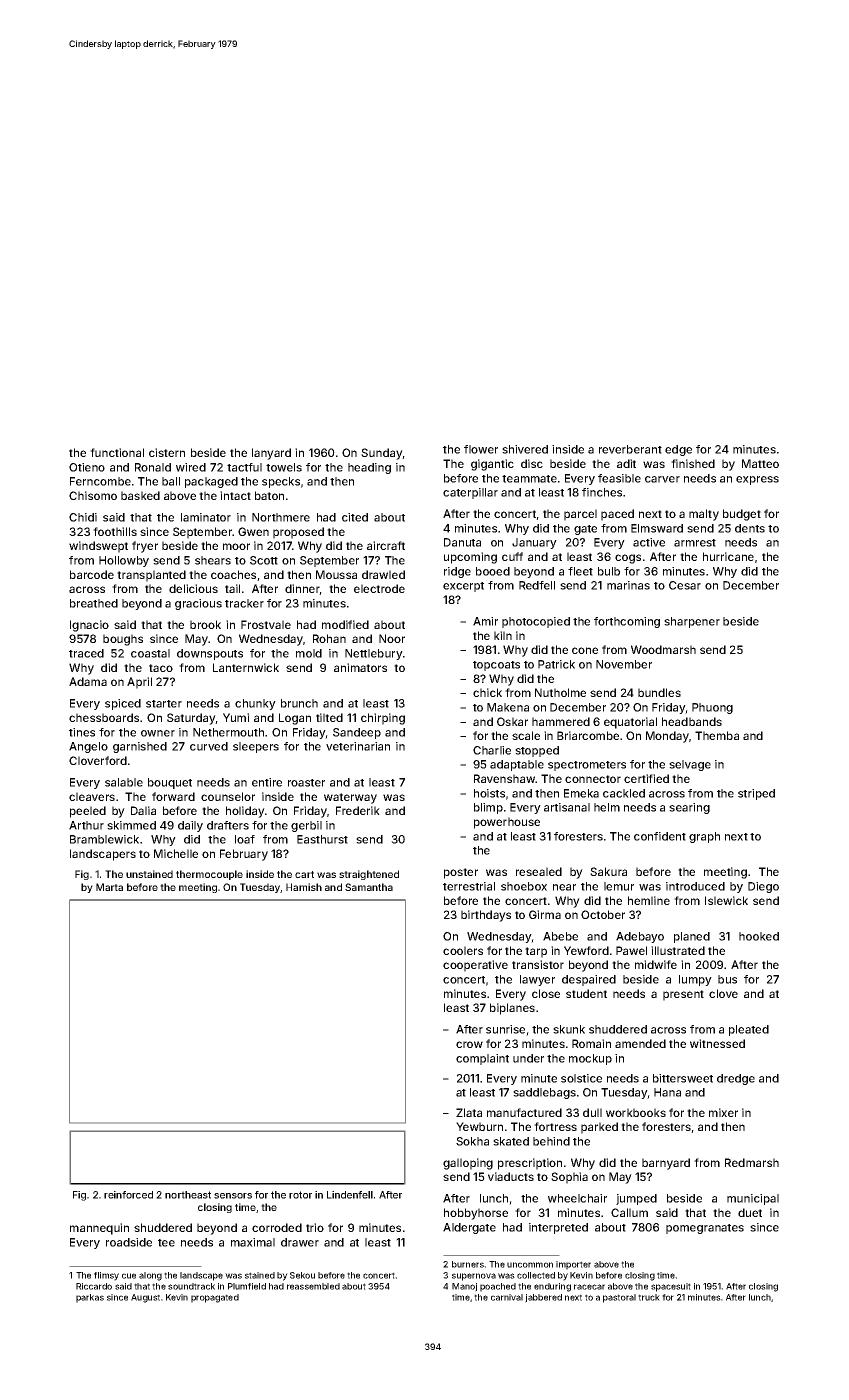 The height and width of the document is (1400, 849). I want to click on Adama, so click(88, 681).
